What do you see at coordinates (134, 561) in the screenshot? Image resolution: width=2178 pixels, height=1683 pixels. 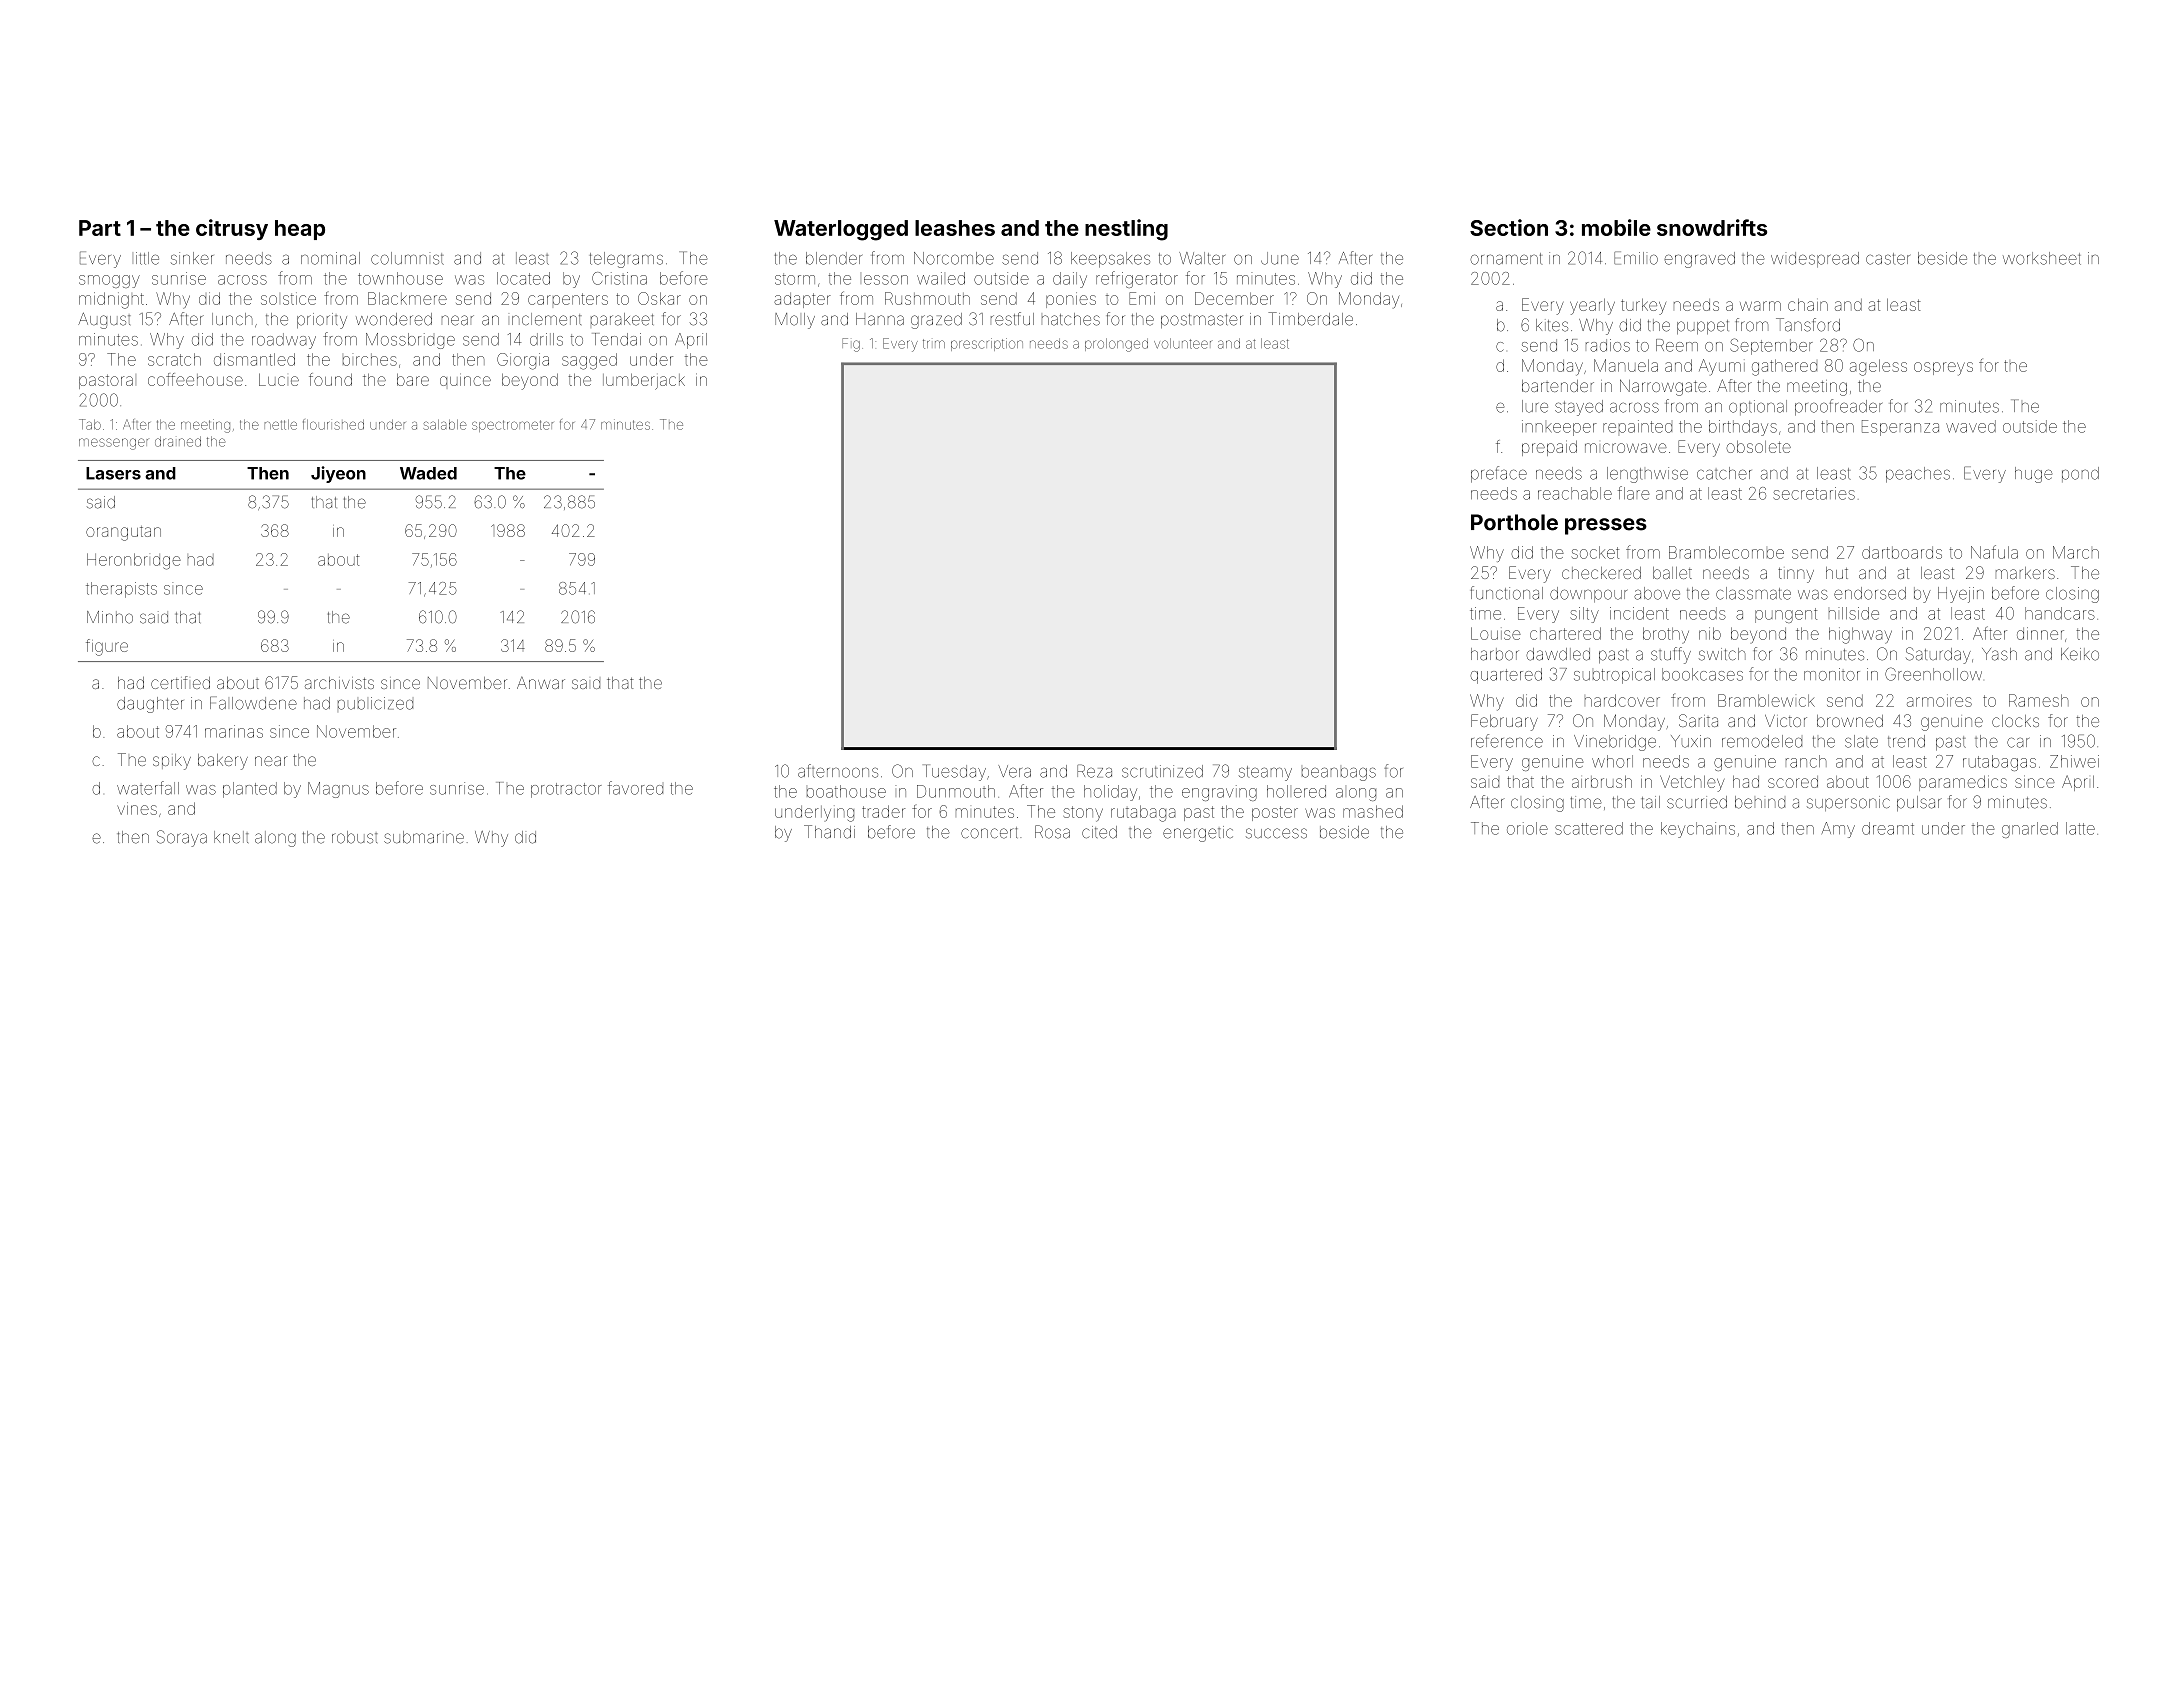 I see `Heronbridge` at bounding box center [134, 561].
